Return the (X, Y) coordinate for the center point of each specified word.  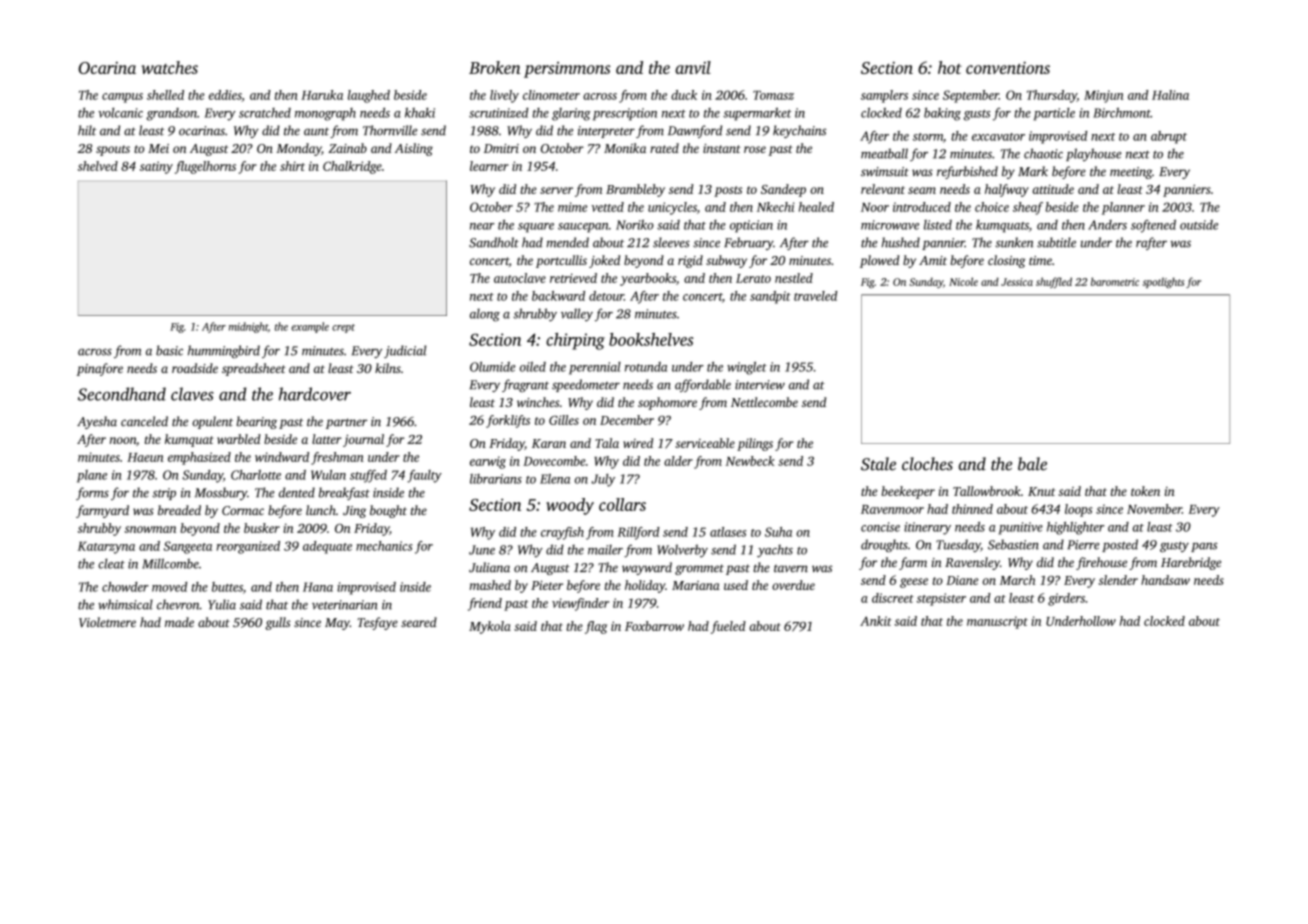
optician (751, 226)
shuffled (1054, 282)
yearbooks (648, 279)
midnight (248, 327)
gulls (278, 623)
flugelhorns (205, 167)
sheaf (1028, 208)
